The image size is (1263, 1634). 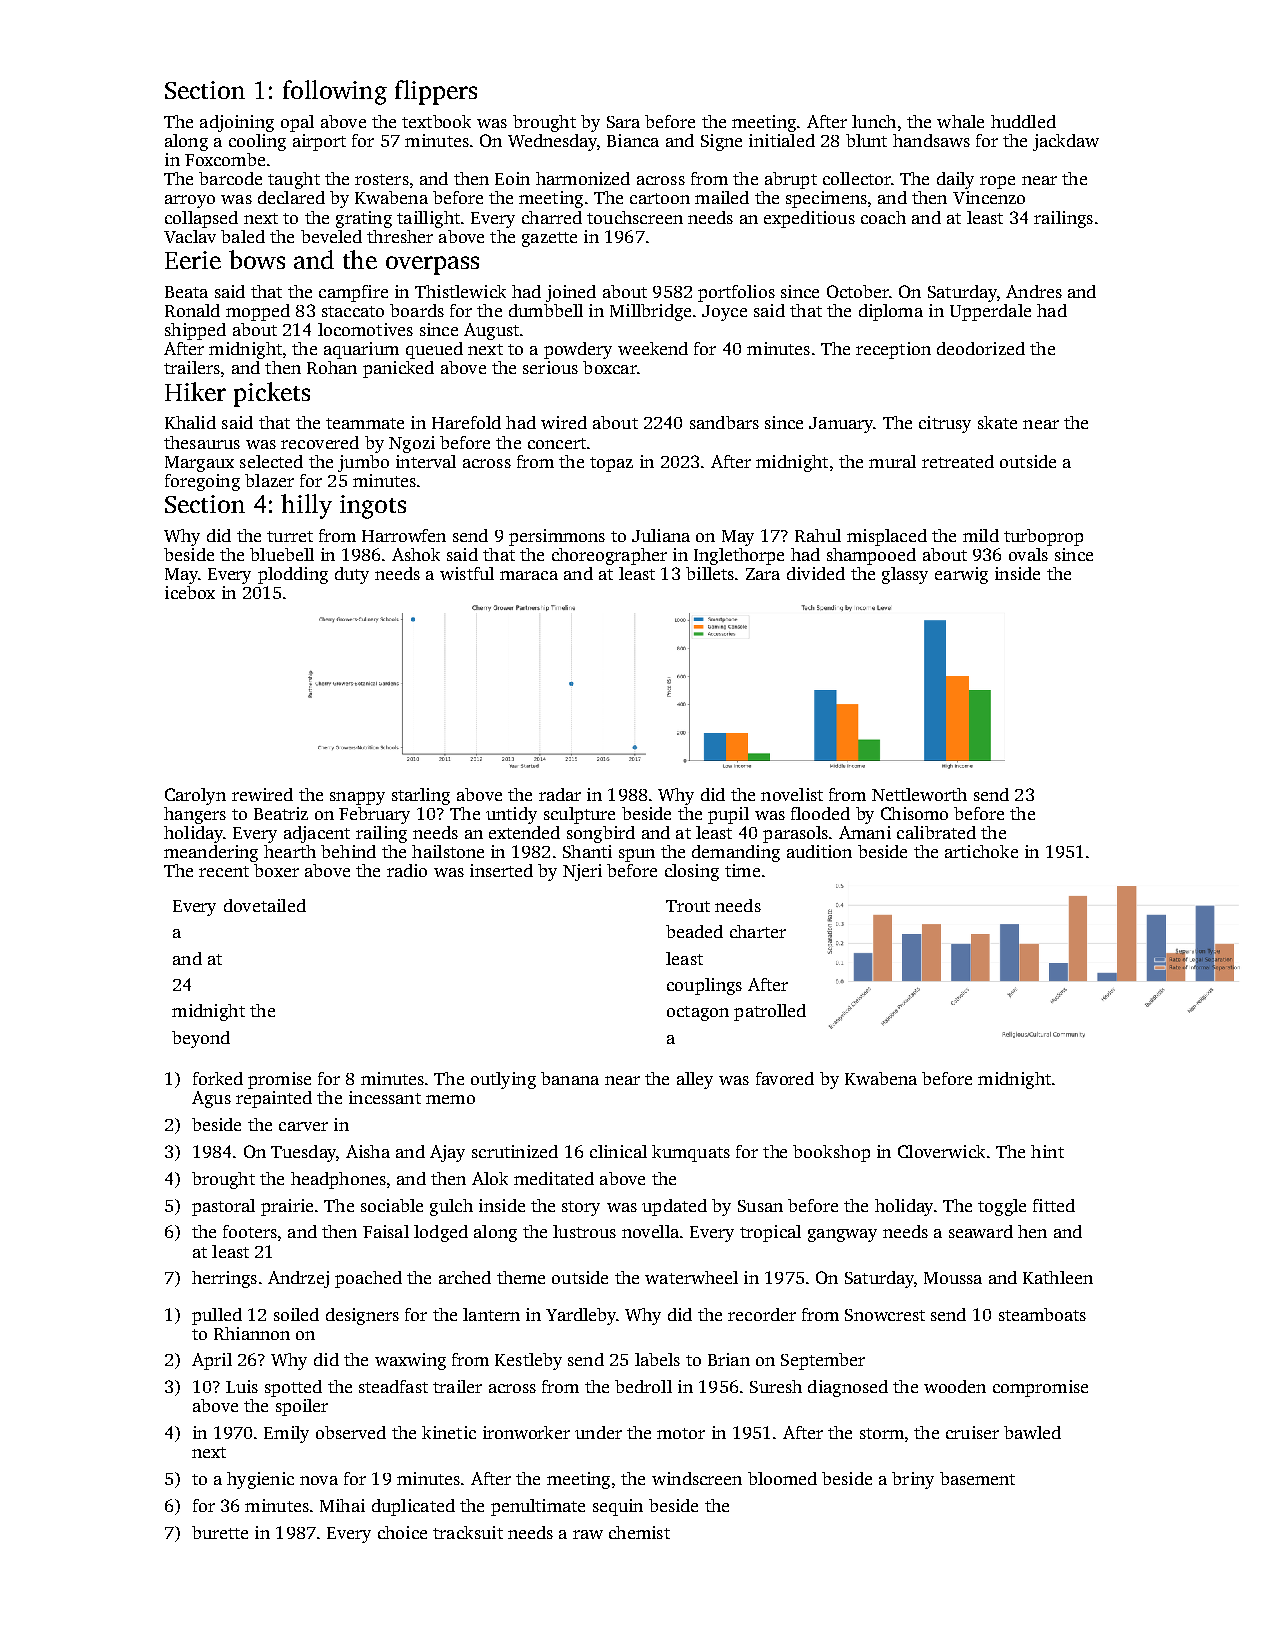 I want to click on scrutinized, so click(x=515, y=1151).
